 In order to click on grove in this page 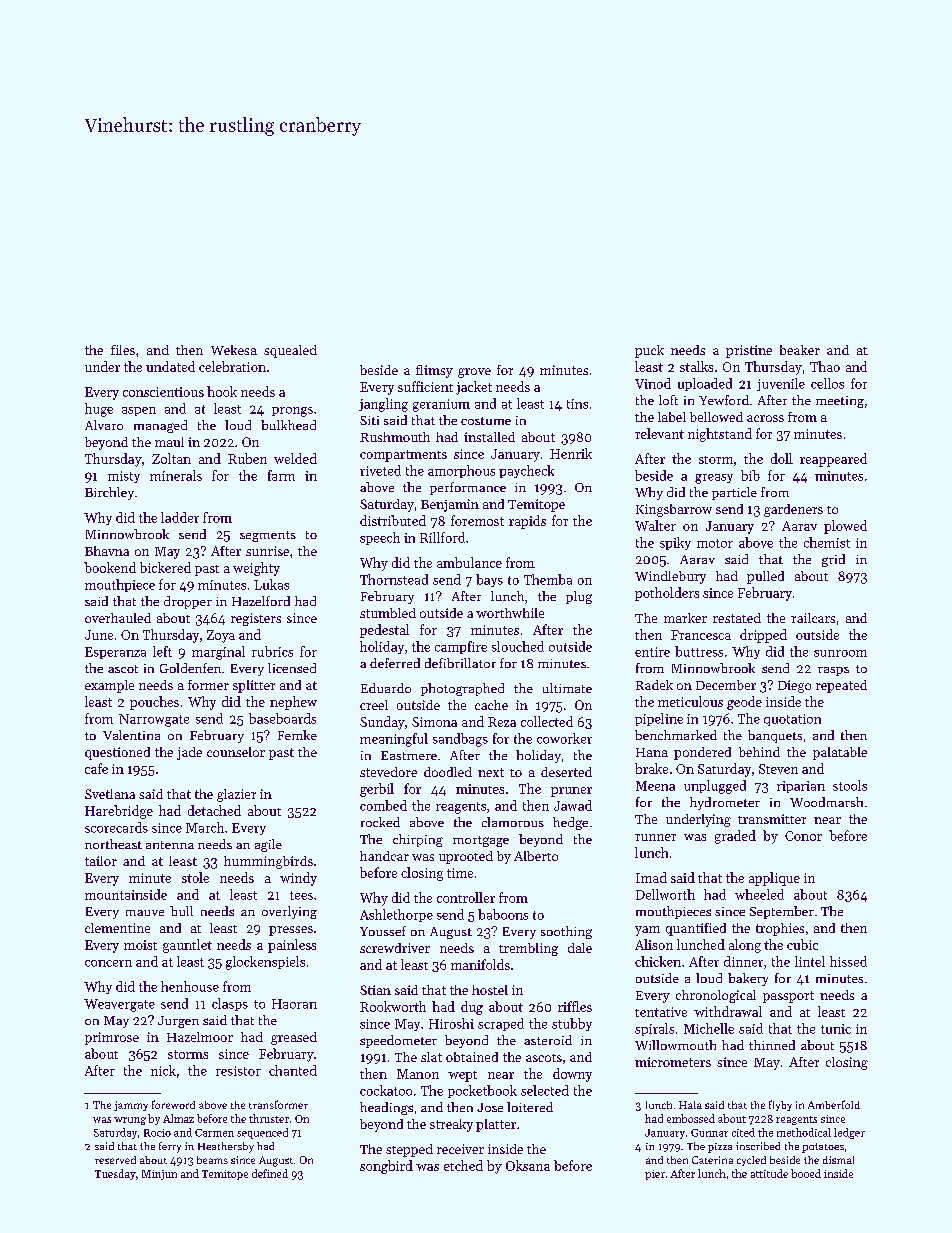, I will do `click(474, 373)`.
